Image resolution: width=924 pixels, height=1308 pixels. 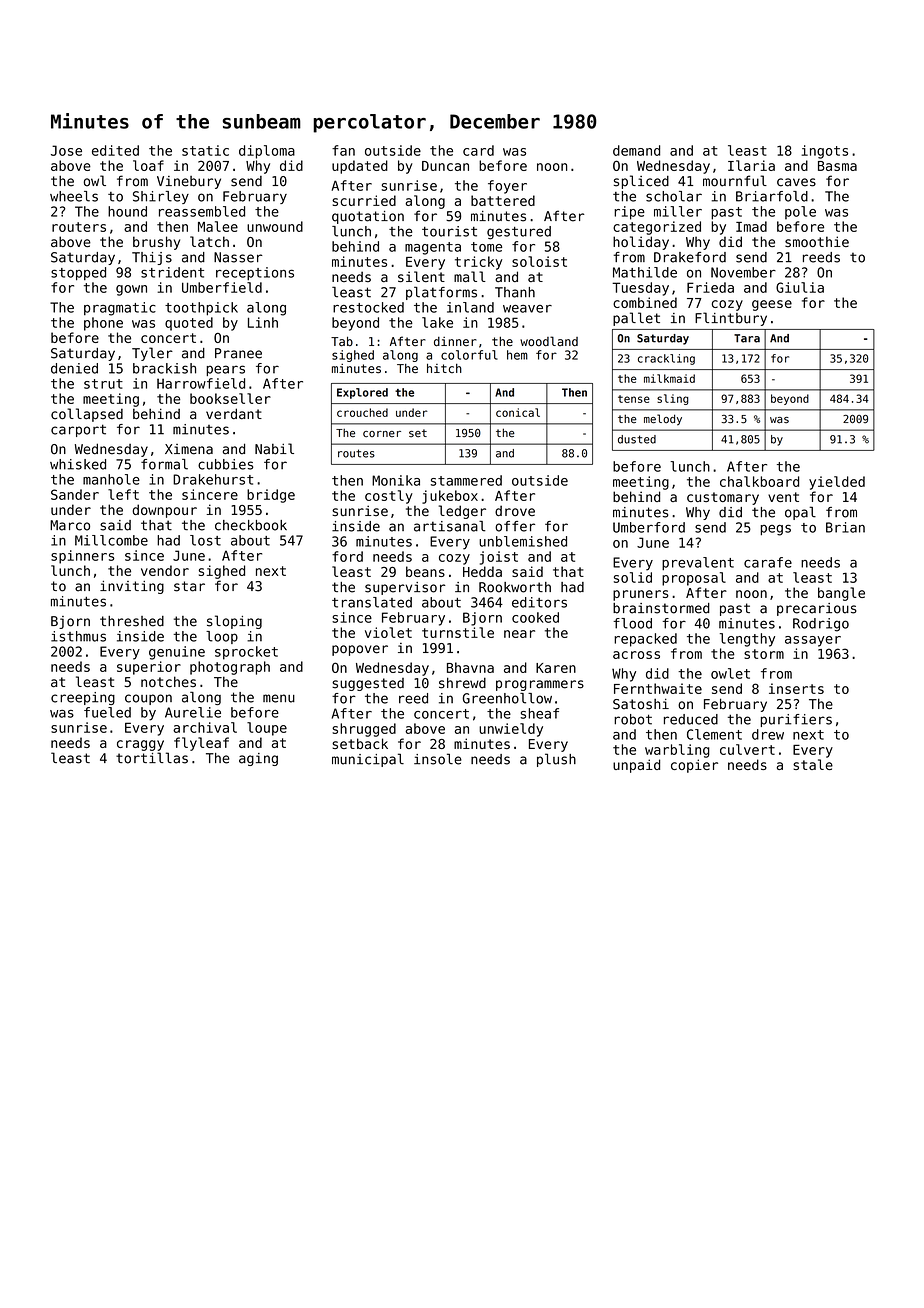 What do you see at coordinates (800, 287) in the document?
I see `Giulia` at bounding box center [800, 287].
